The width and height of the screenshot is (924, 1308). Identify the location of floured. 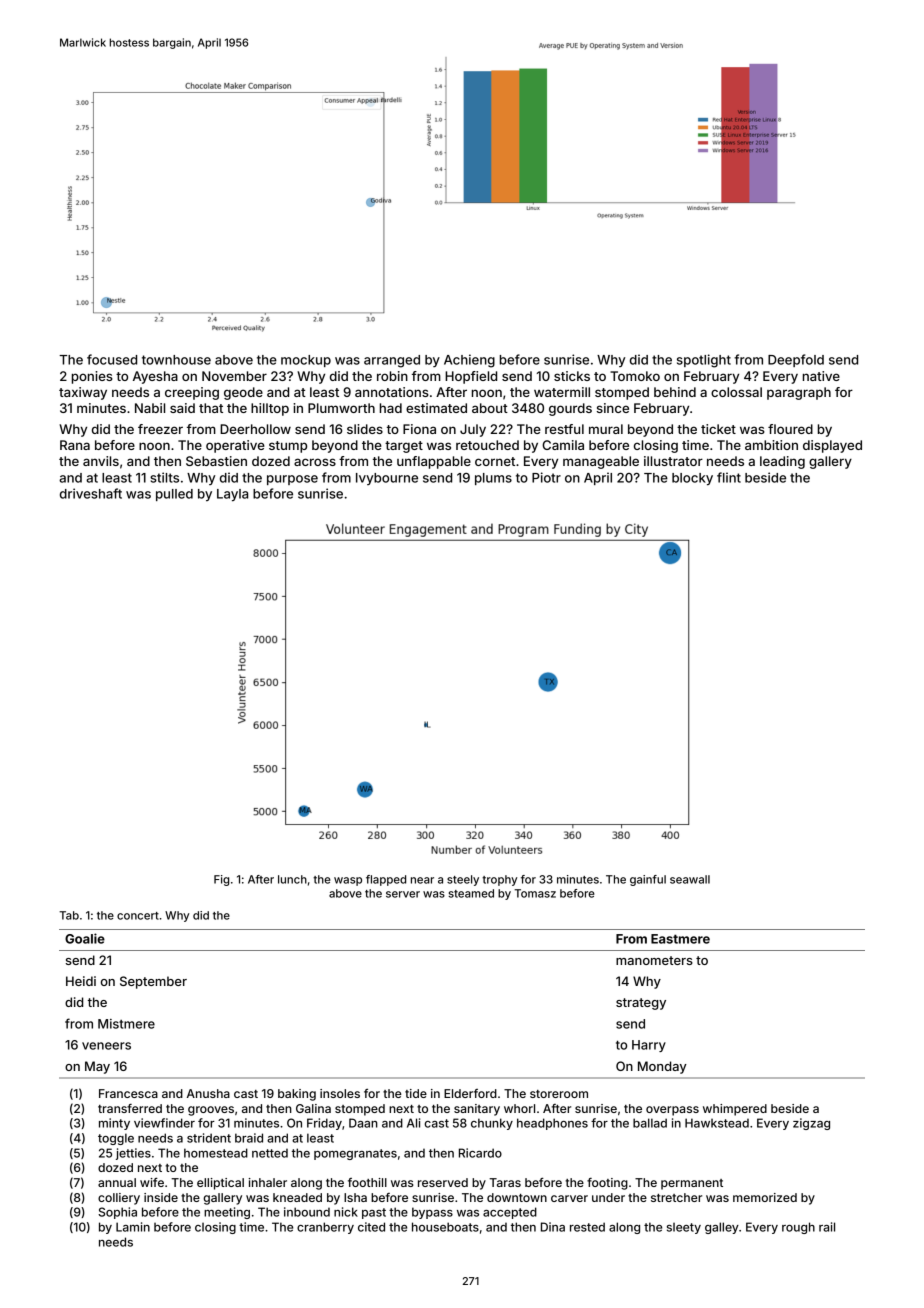
(790, 429).
